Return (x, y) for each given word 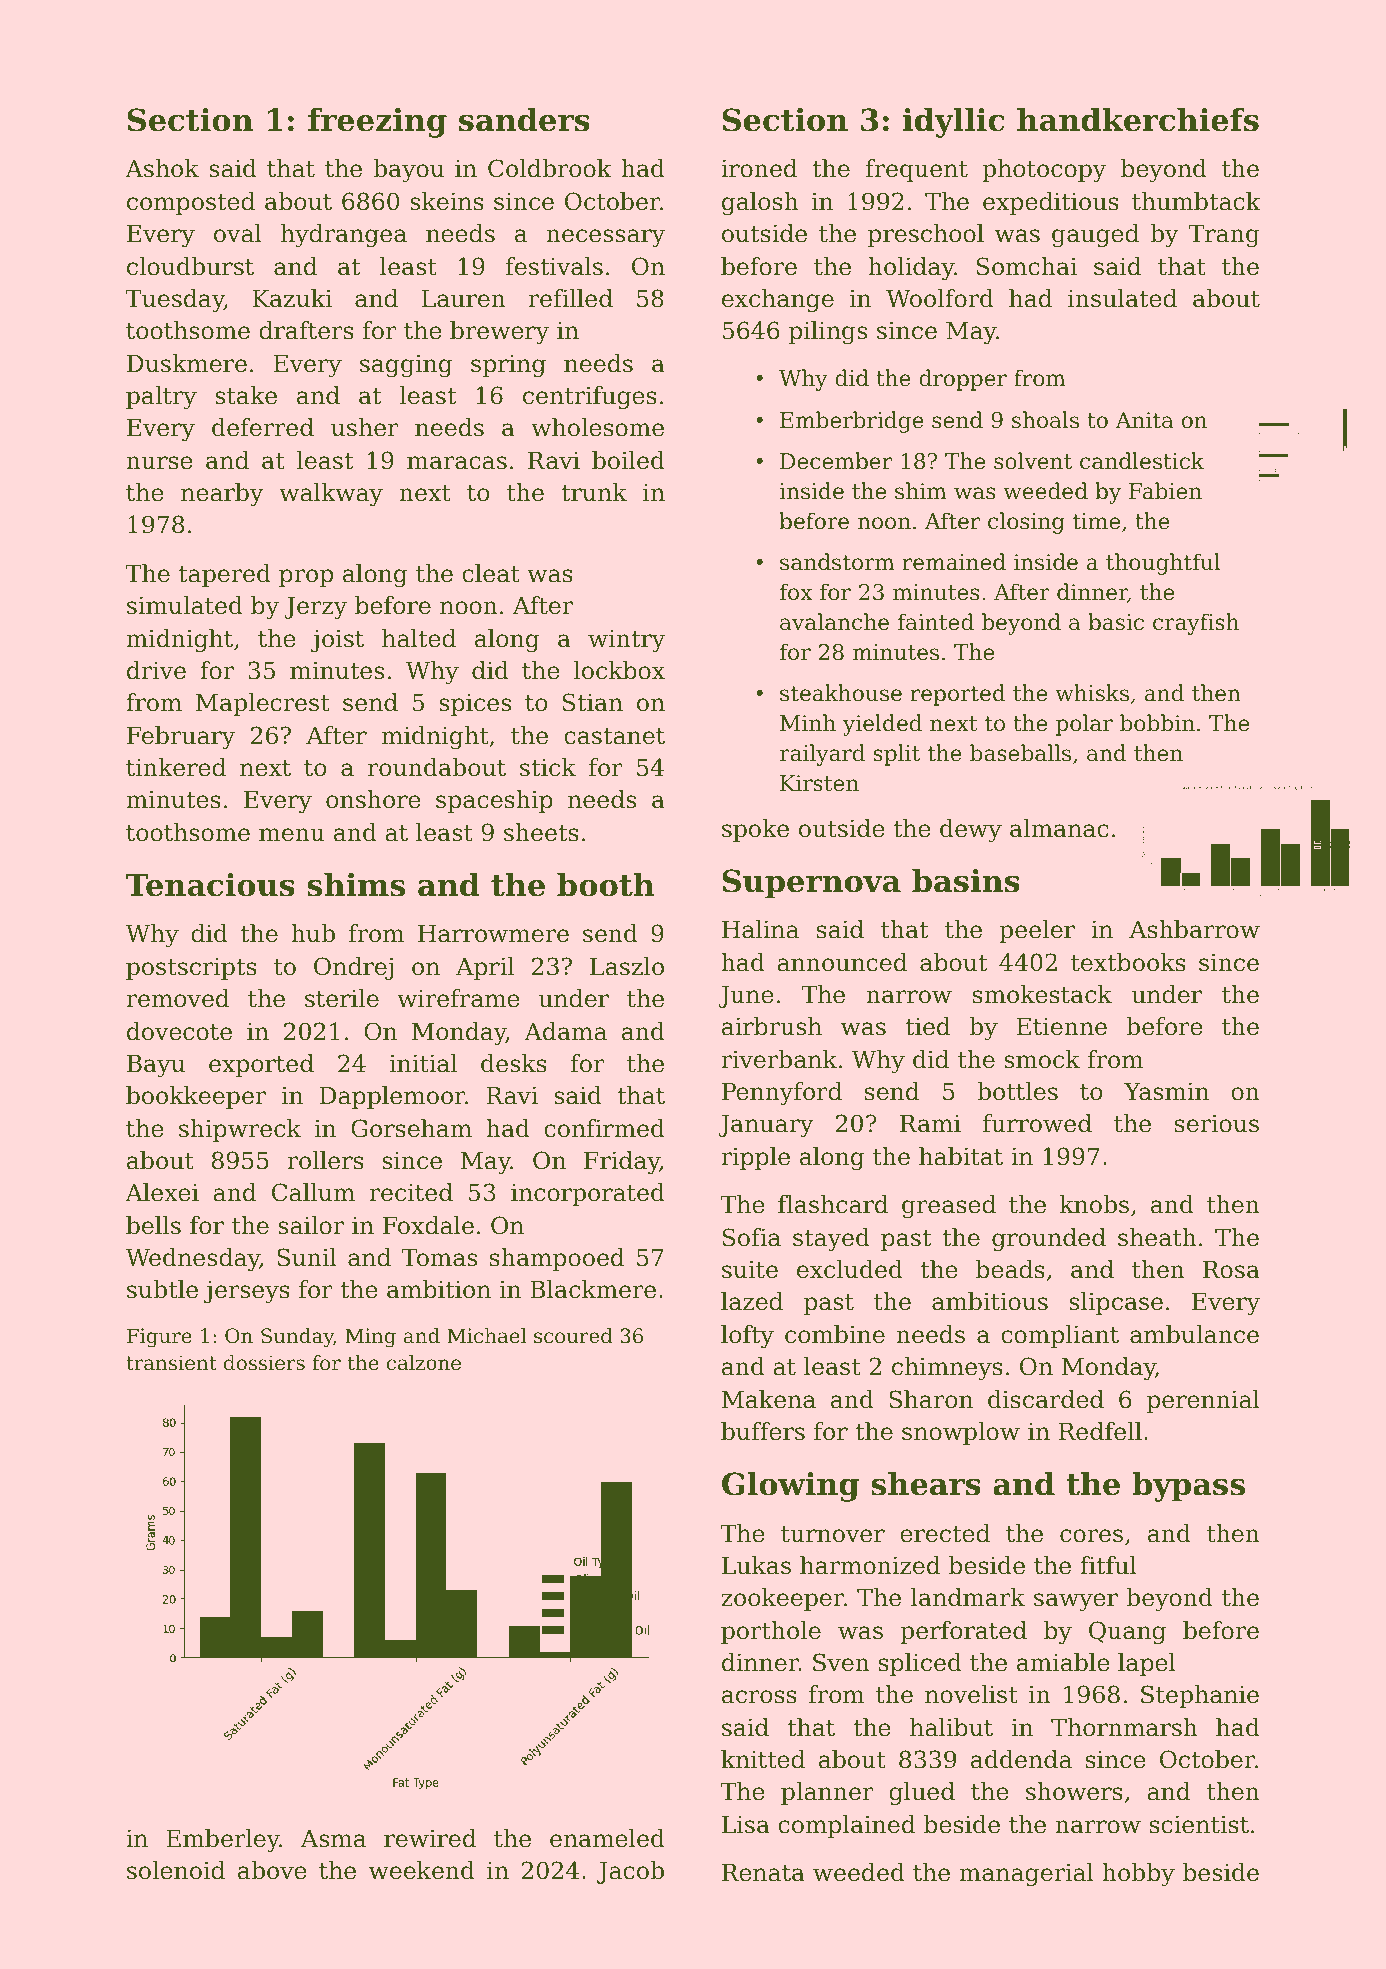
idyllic (954, 123)
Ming (370, 1338)
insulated (1122, 298)
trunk (594, 492)
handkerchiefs (1138, 120)
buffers (763, 1431)
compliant (1060, 1336)
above (272, 1870)
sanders (524, 120)
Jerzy (315, 608)
